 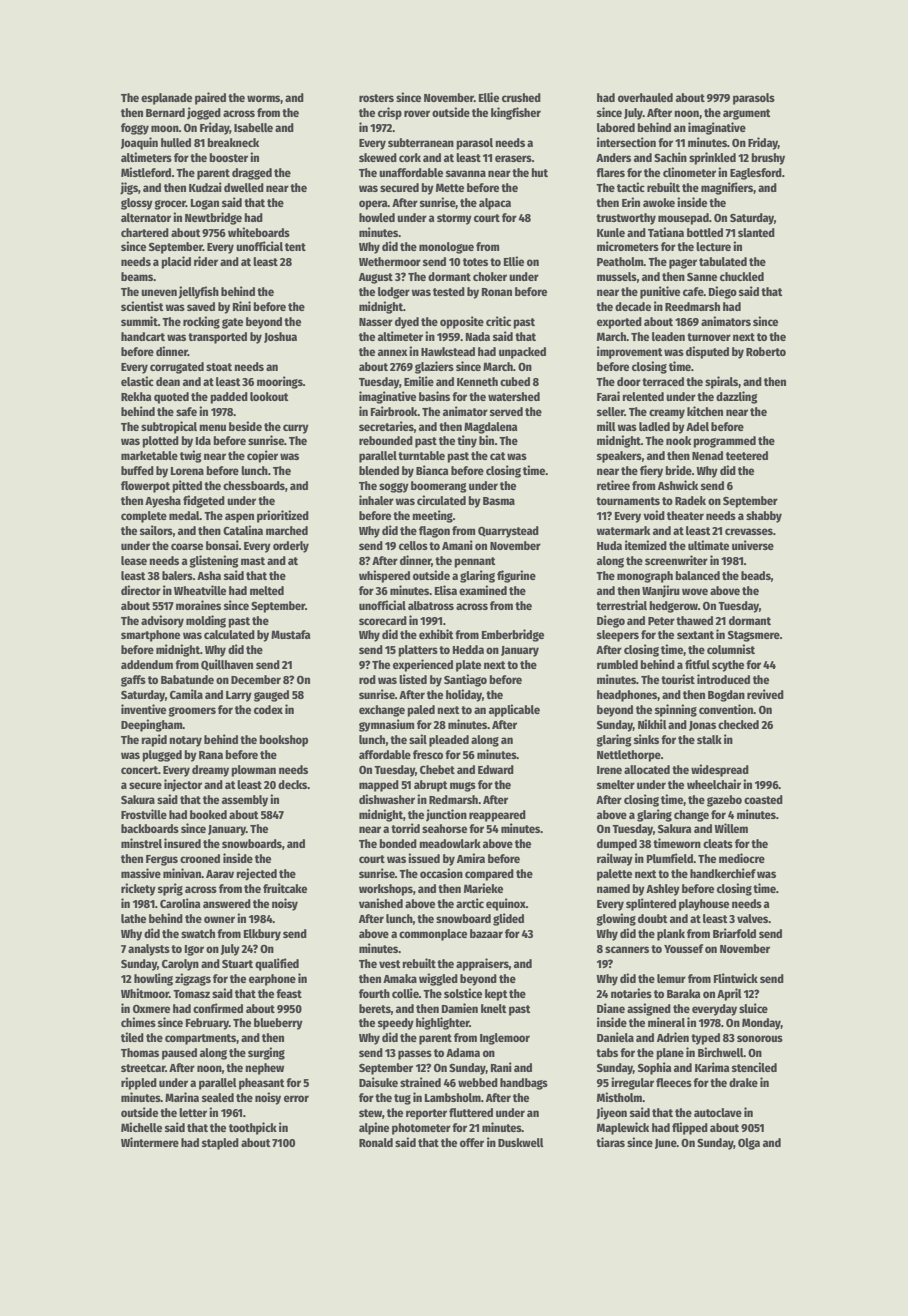 I want to click on mussels, so click(x=617, y=276).
